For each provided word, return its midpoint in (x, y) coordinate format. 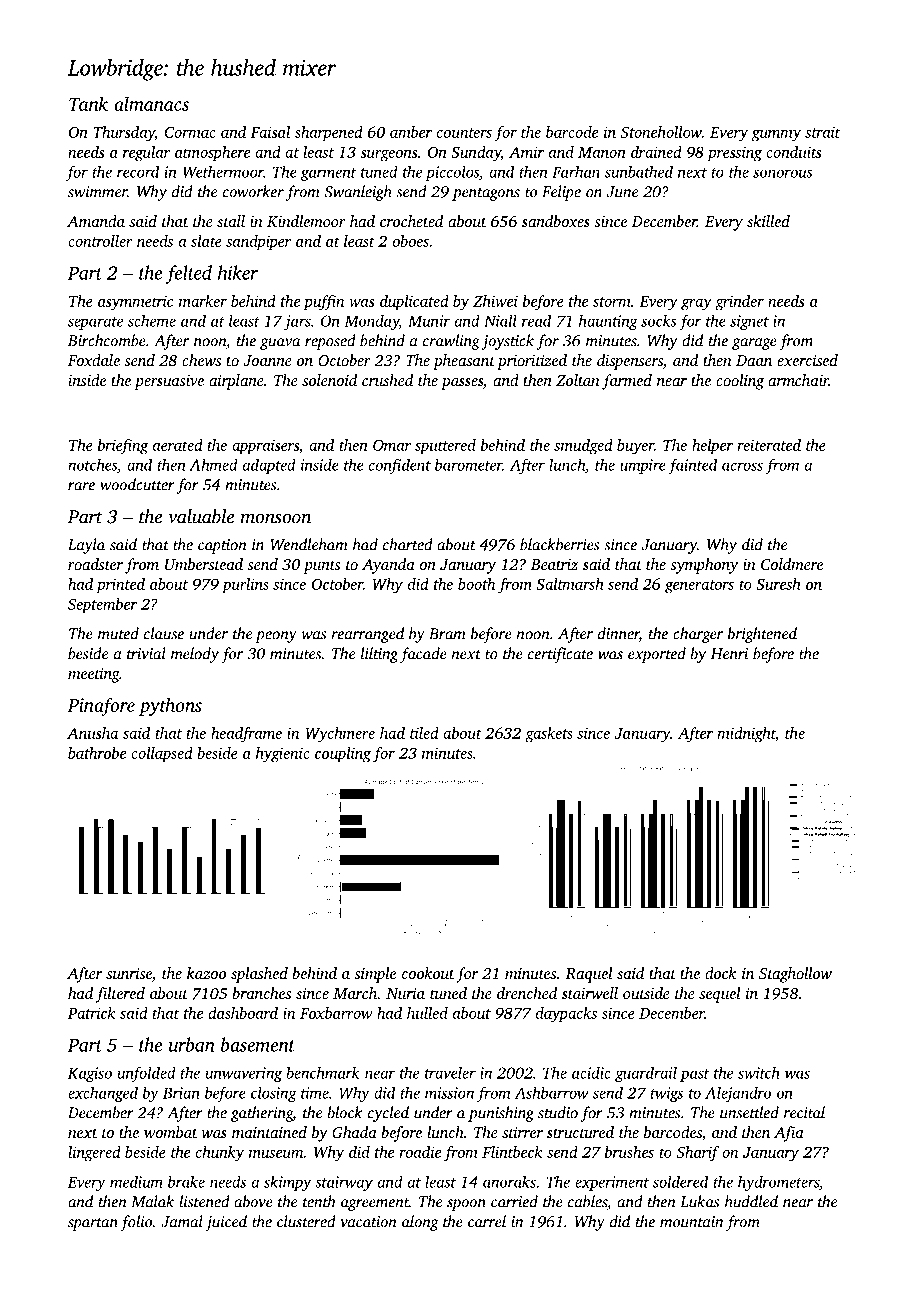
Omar (392, 445)
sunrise (129, 973)
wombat (171, 1132)
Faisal (270, 132)
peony (276, 637)
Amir (526, 152)
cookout (428, 973)
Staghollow (795, 975)
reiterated (769, 445)
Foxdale (94, 360)
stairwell (590, 993)
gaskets (549, 735)
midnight (746, 735)
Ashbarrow (552, 1092)
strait (823, 132)
